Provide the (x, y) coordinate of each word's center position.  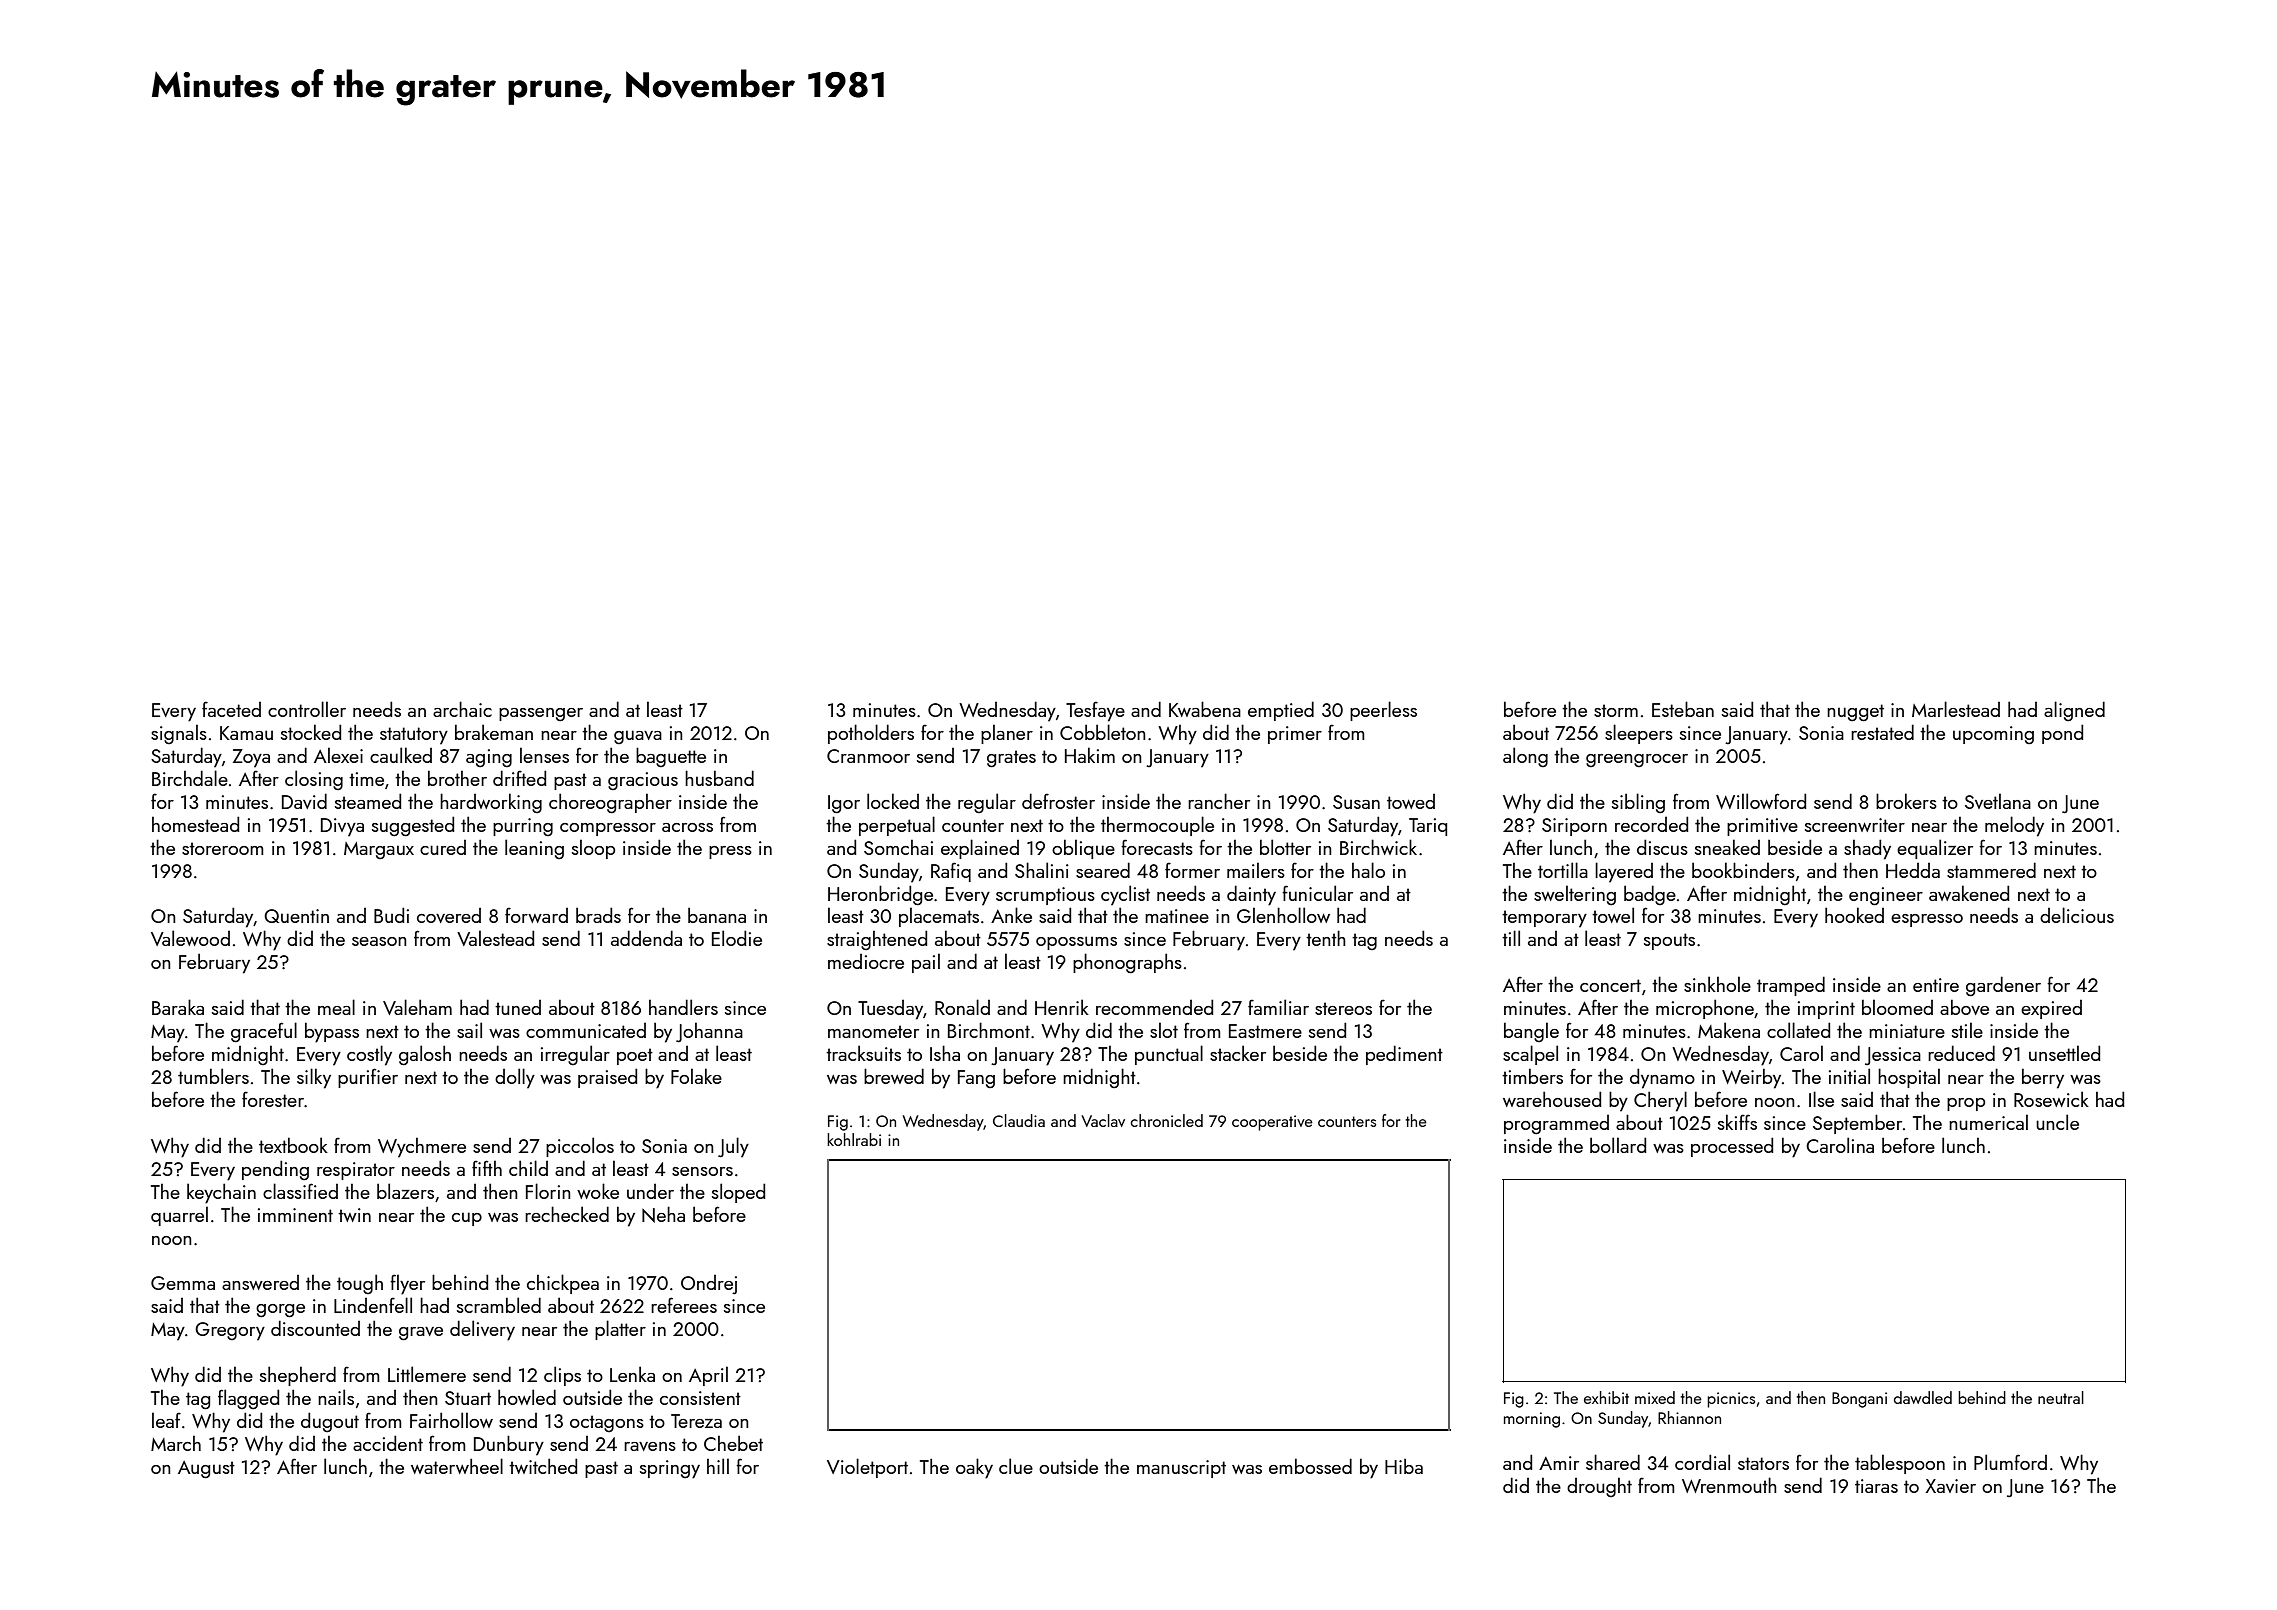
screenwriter (1855, 825)
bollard (1618, 1145)
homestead (195, 824)
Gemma (183, 1283)
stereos (1343, 1008)
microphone (1705, 1009)
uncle (2057, 1122)
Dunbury (509, 1445)
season (379, 941)
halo (1368, 870)
